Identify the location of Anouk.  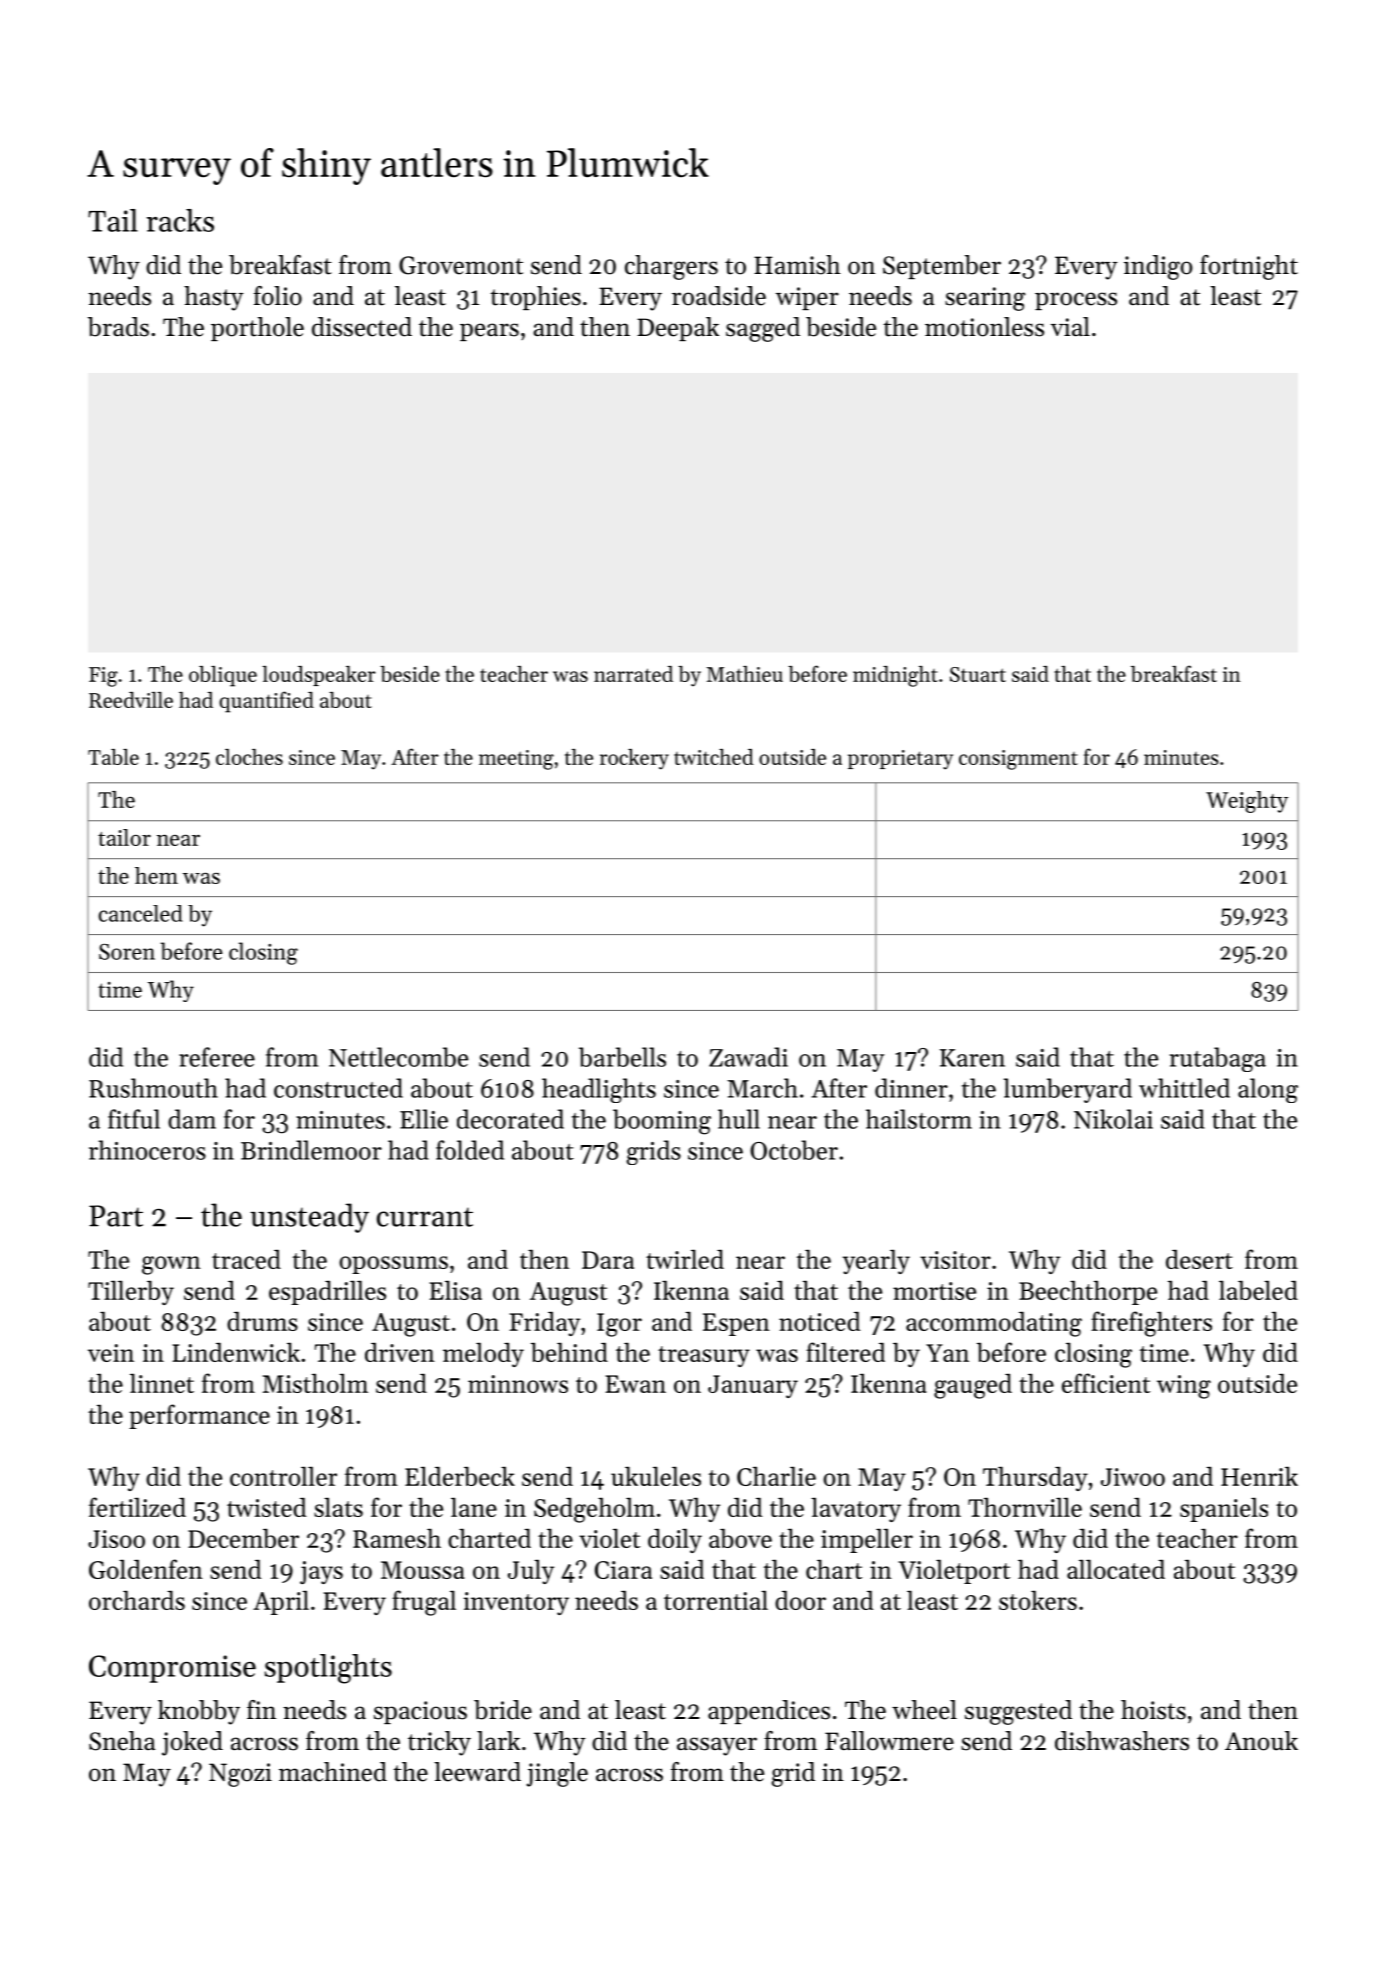
(1261, 1741).
